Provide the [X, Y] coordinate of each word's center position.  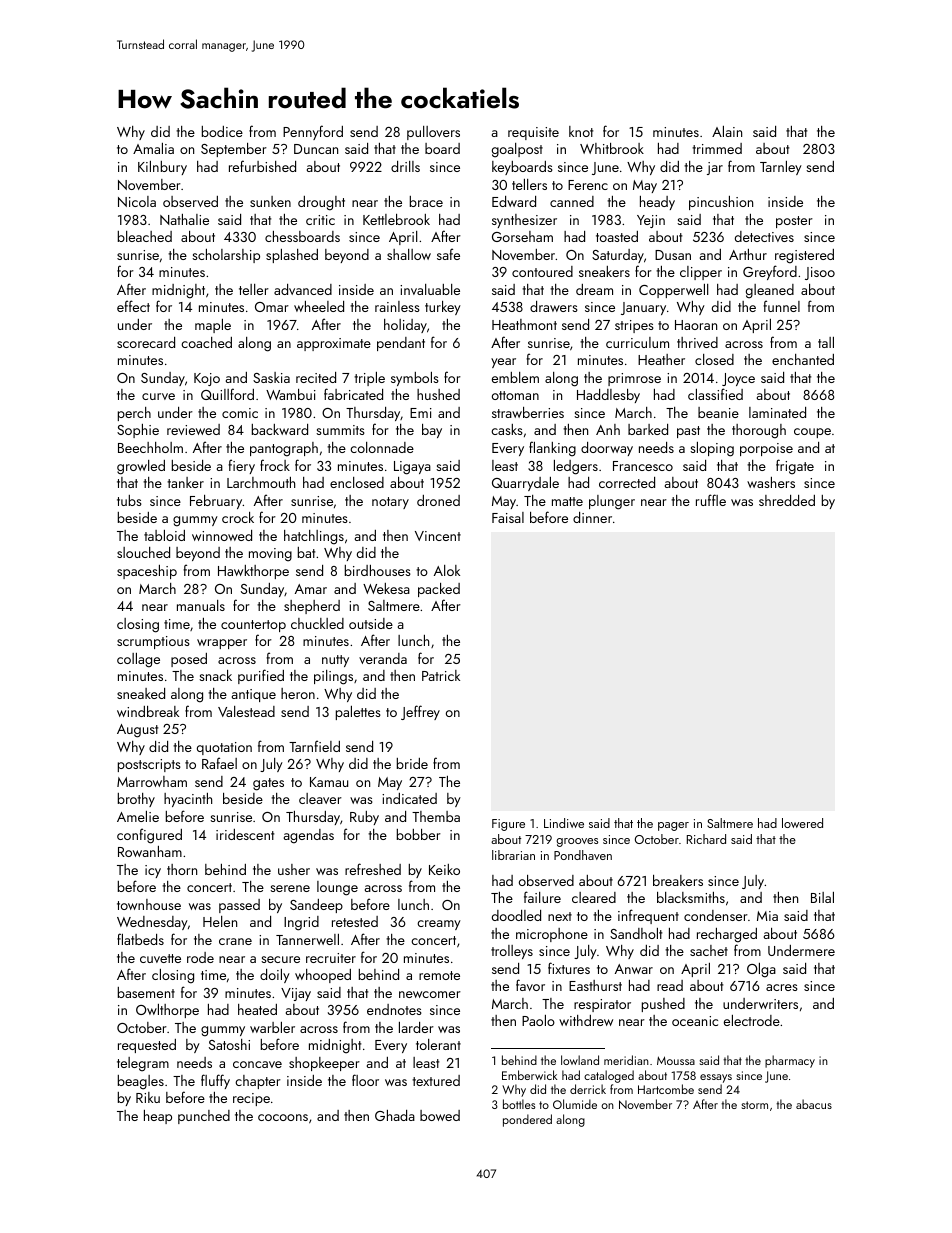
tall [826, 342]
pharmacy [790, 1061]
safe [448, 254]
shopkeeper [324, 1064]
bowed [440, 1115]
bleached [145, 236]
